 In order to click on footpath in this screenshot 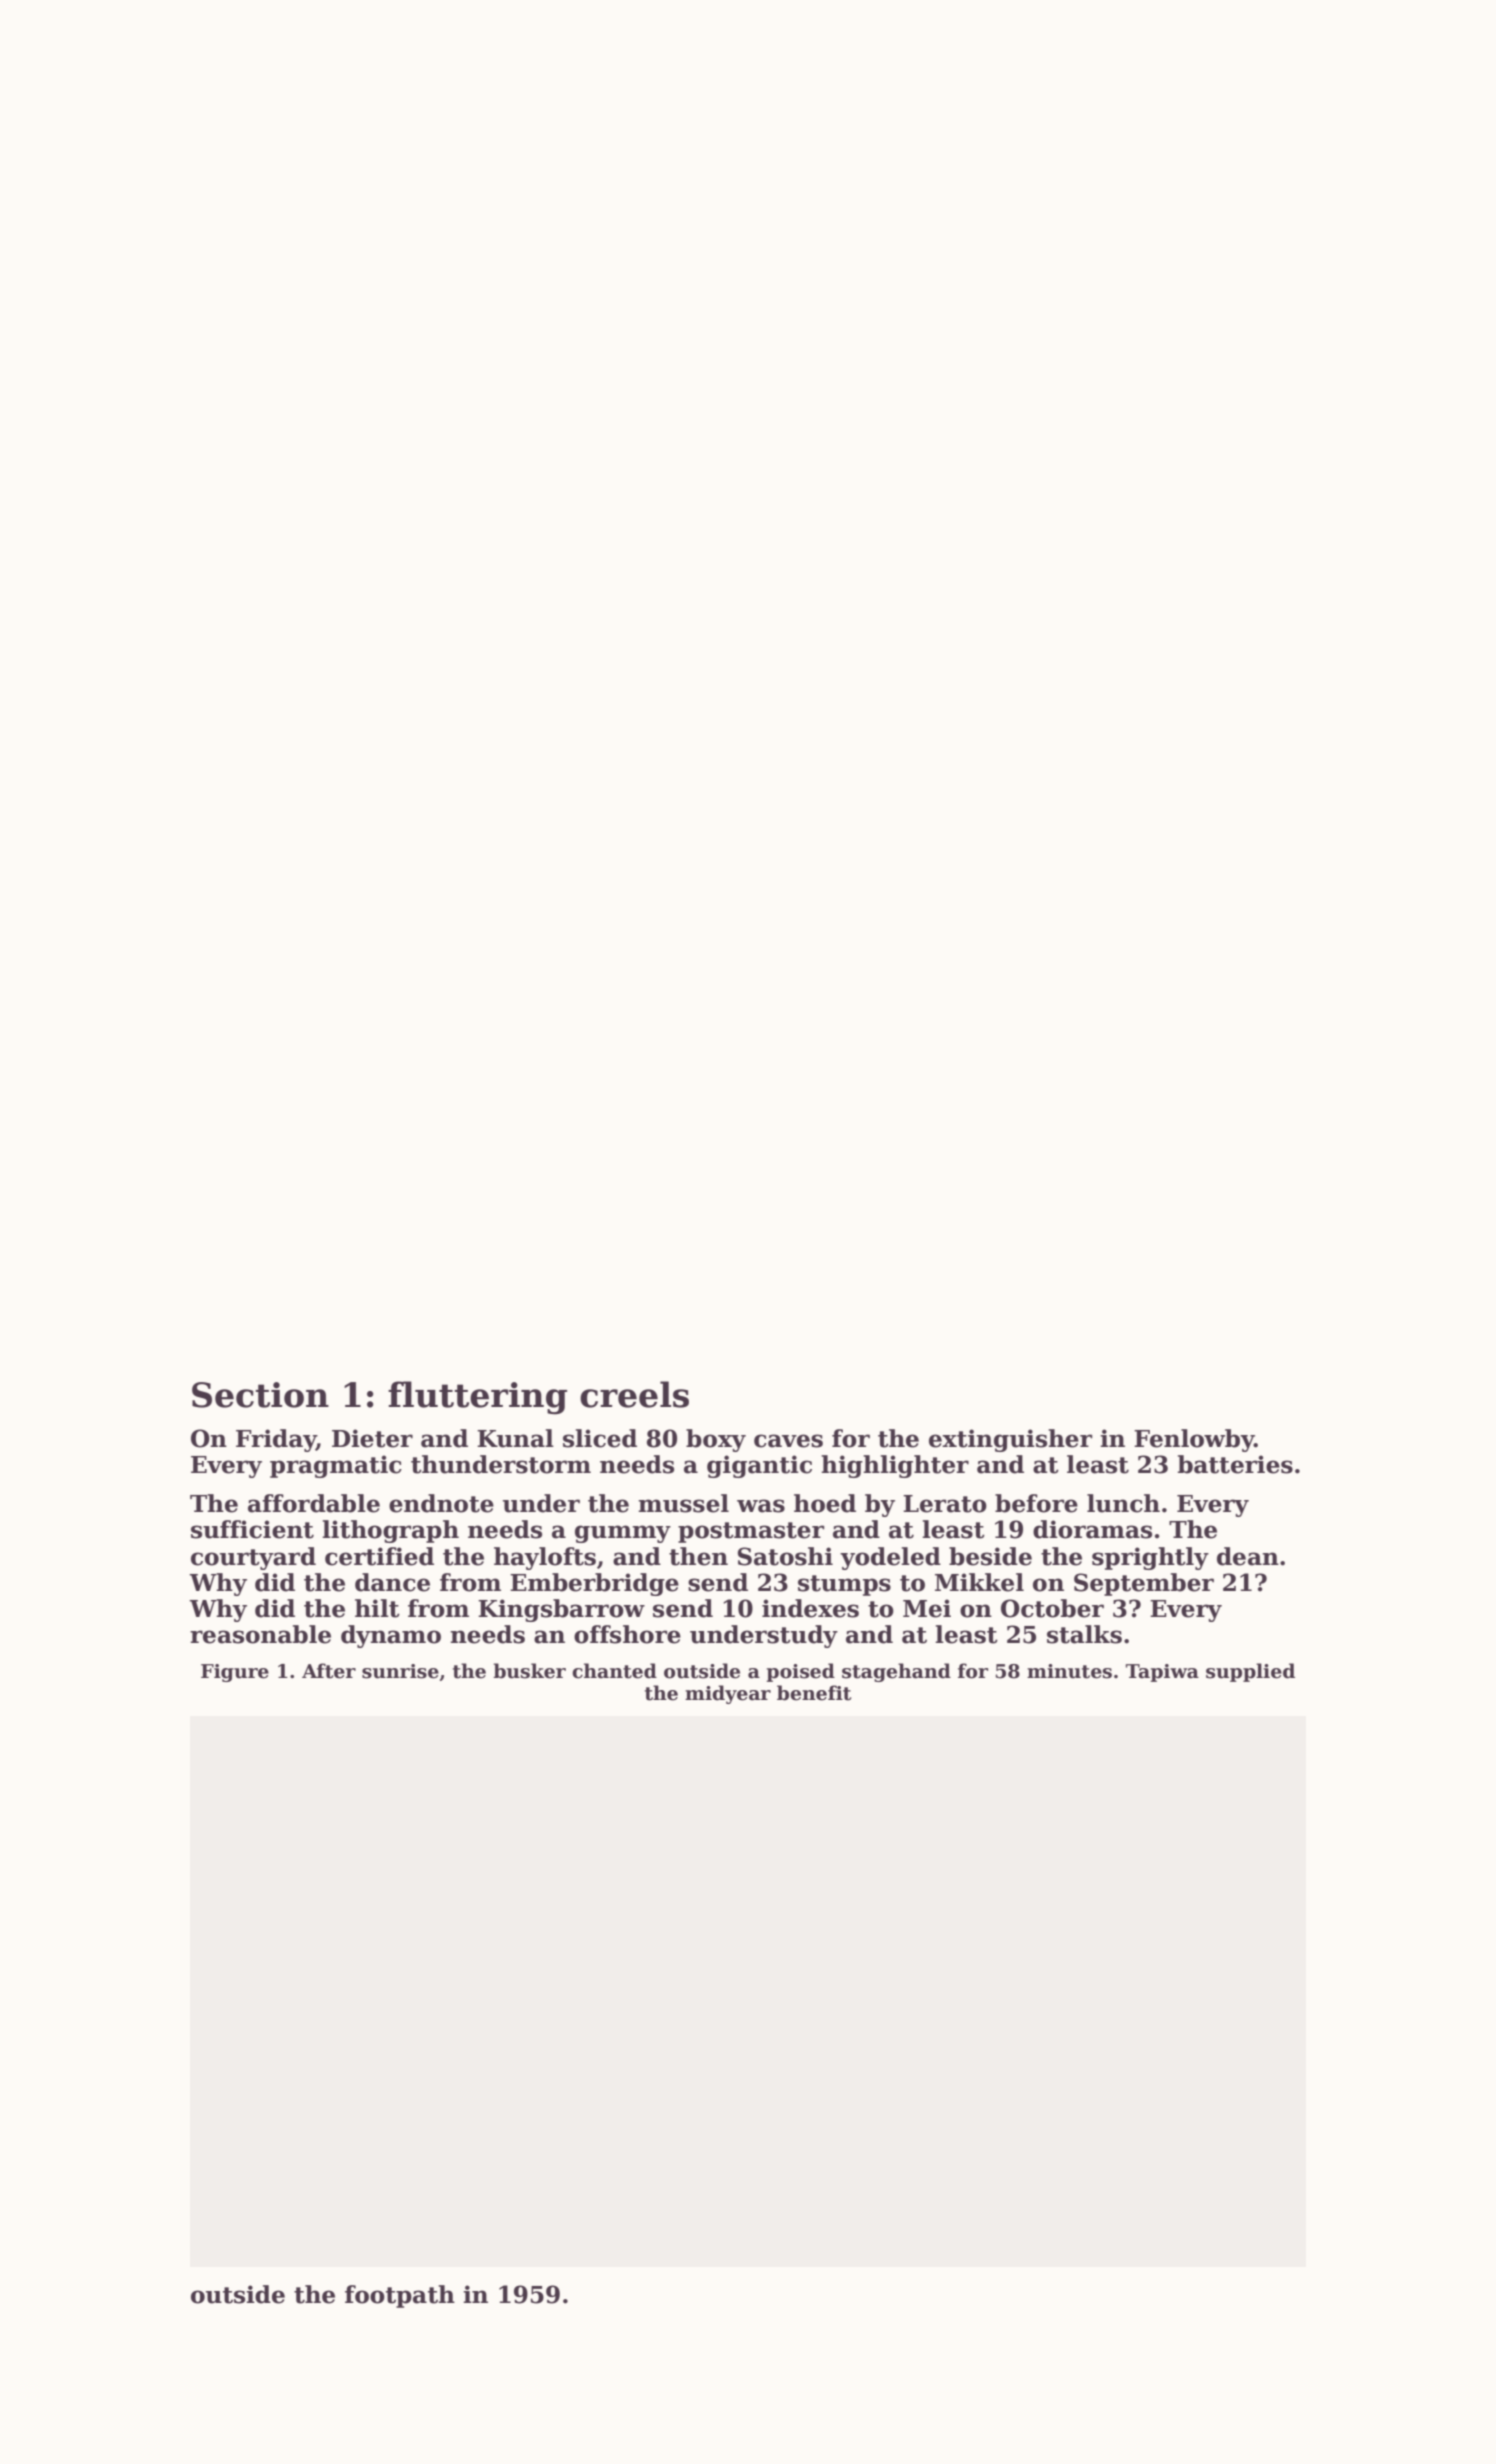, I will do `click(400, 2296)`.
